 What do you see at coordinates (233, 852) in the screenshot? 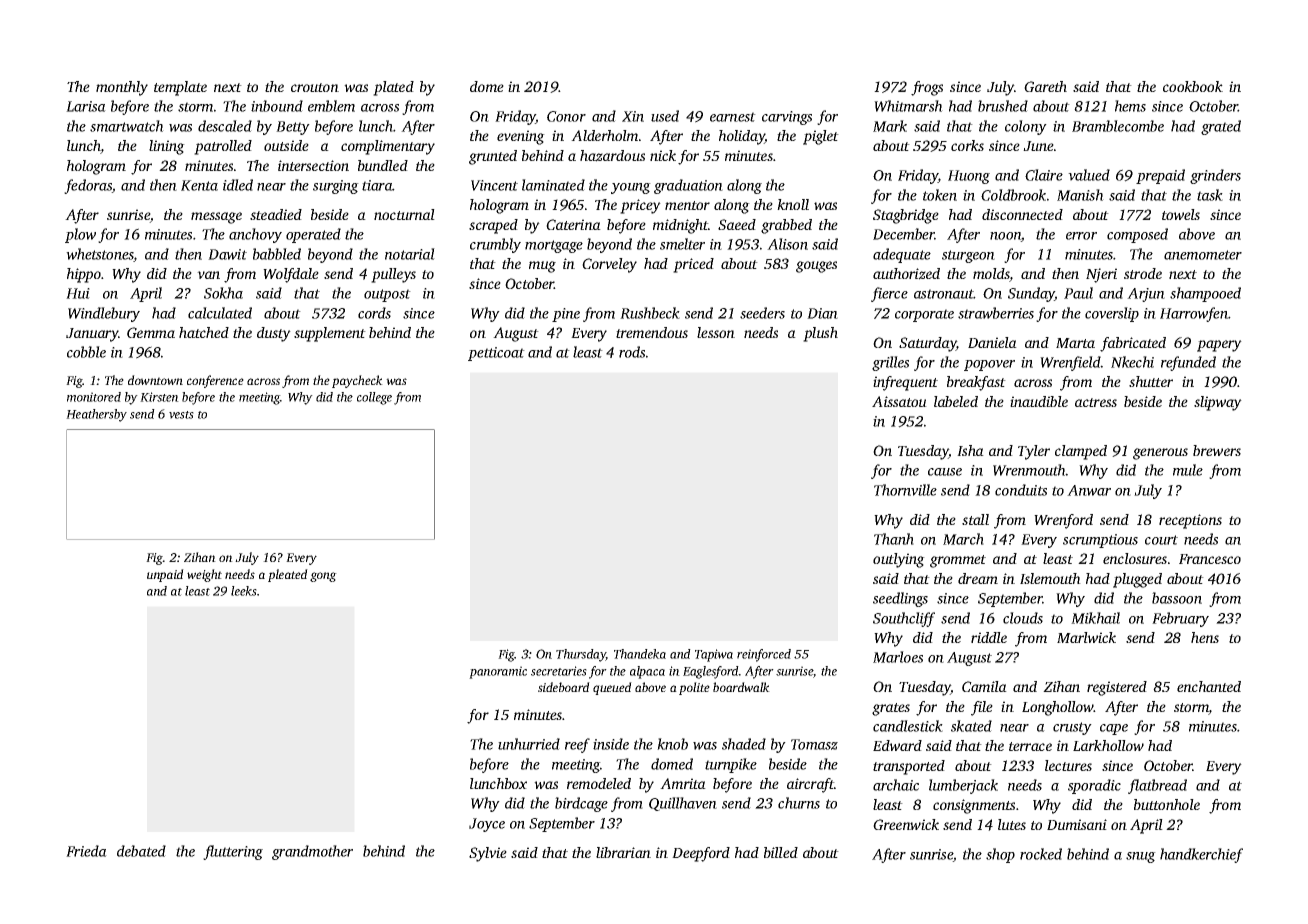
I see `fluttering` at bounding box center [233, 852].
